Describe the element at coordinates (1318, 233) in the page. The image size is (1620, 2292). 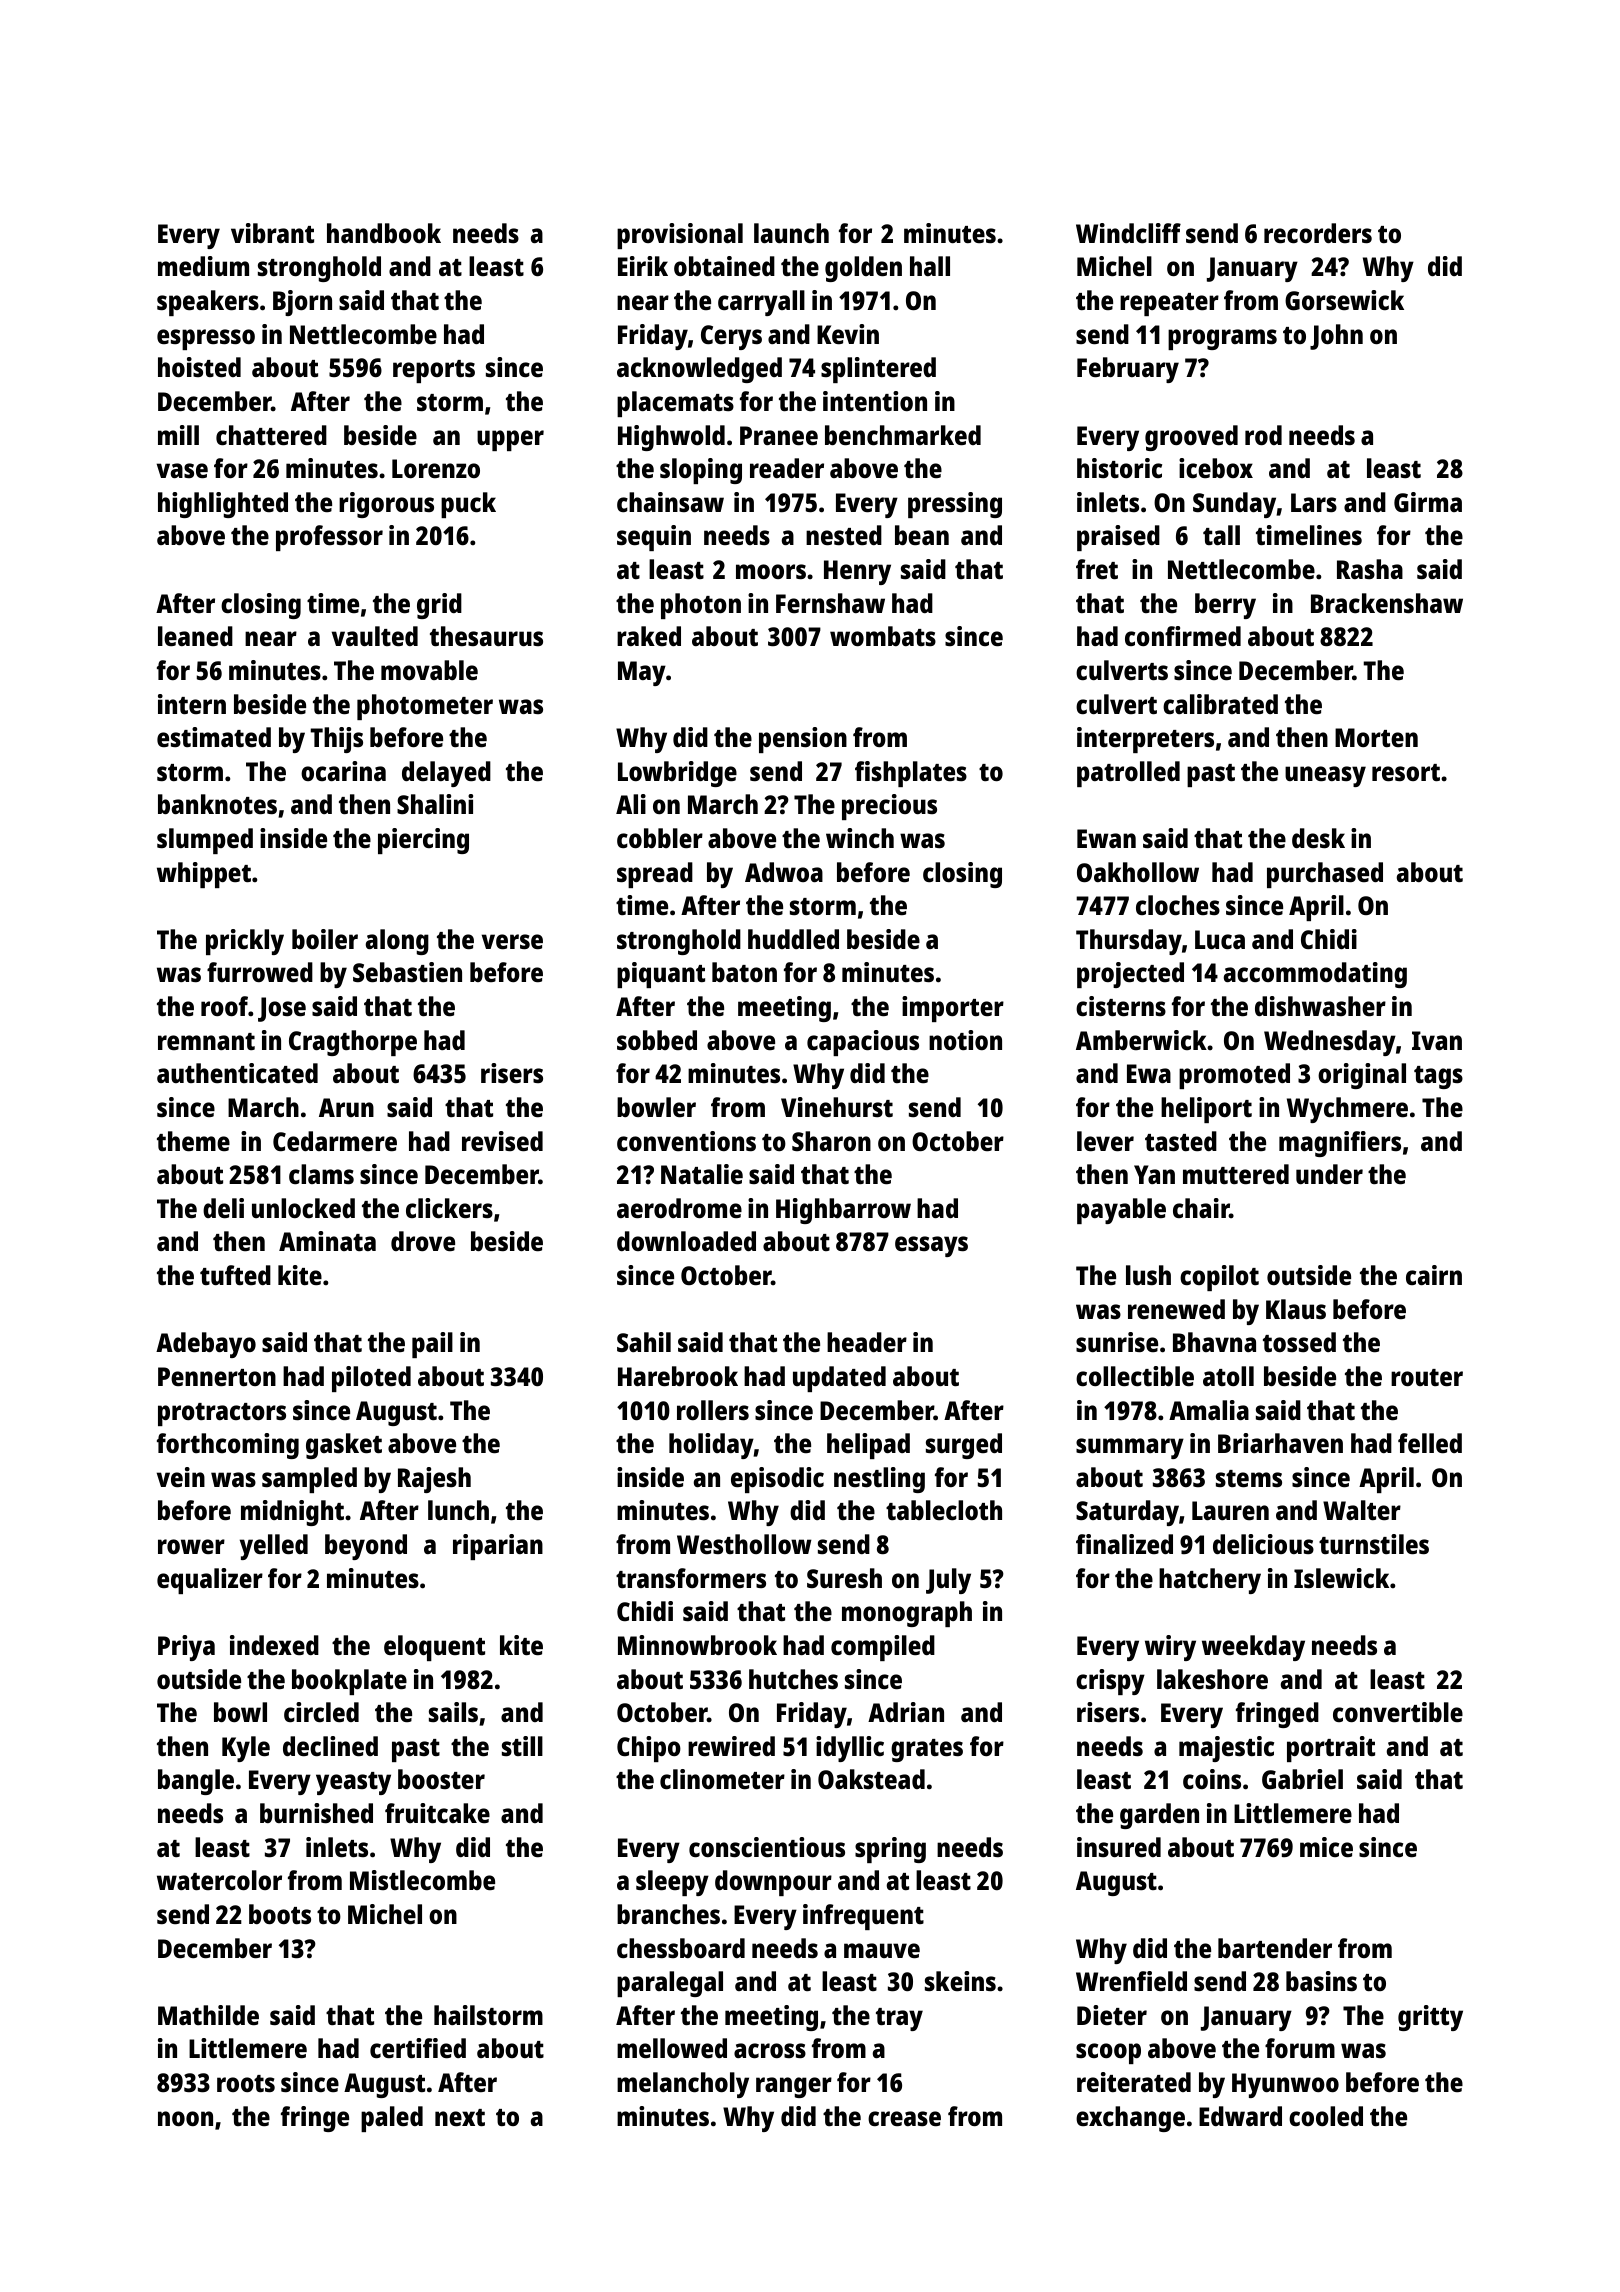
I see `recorders` at that location.
